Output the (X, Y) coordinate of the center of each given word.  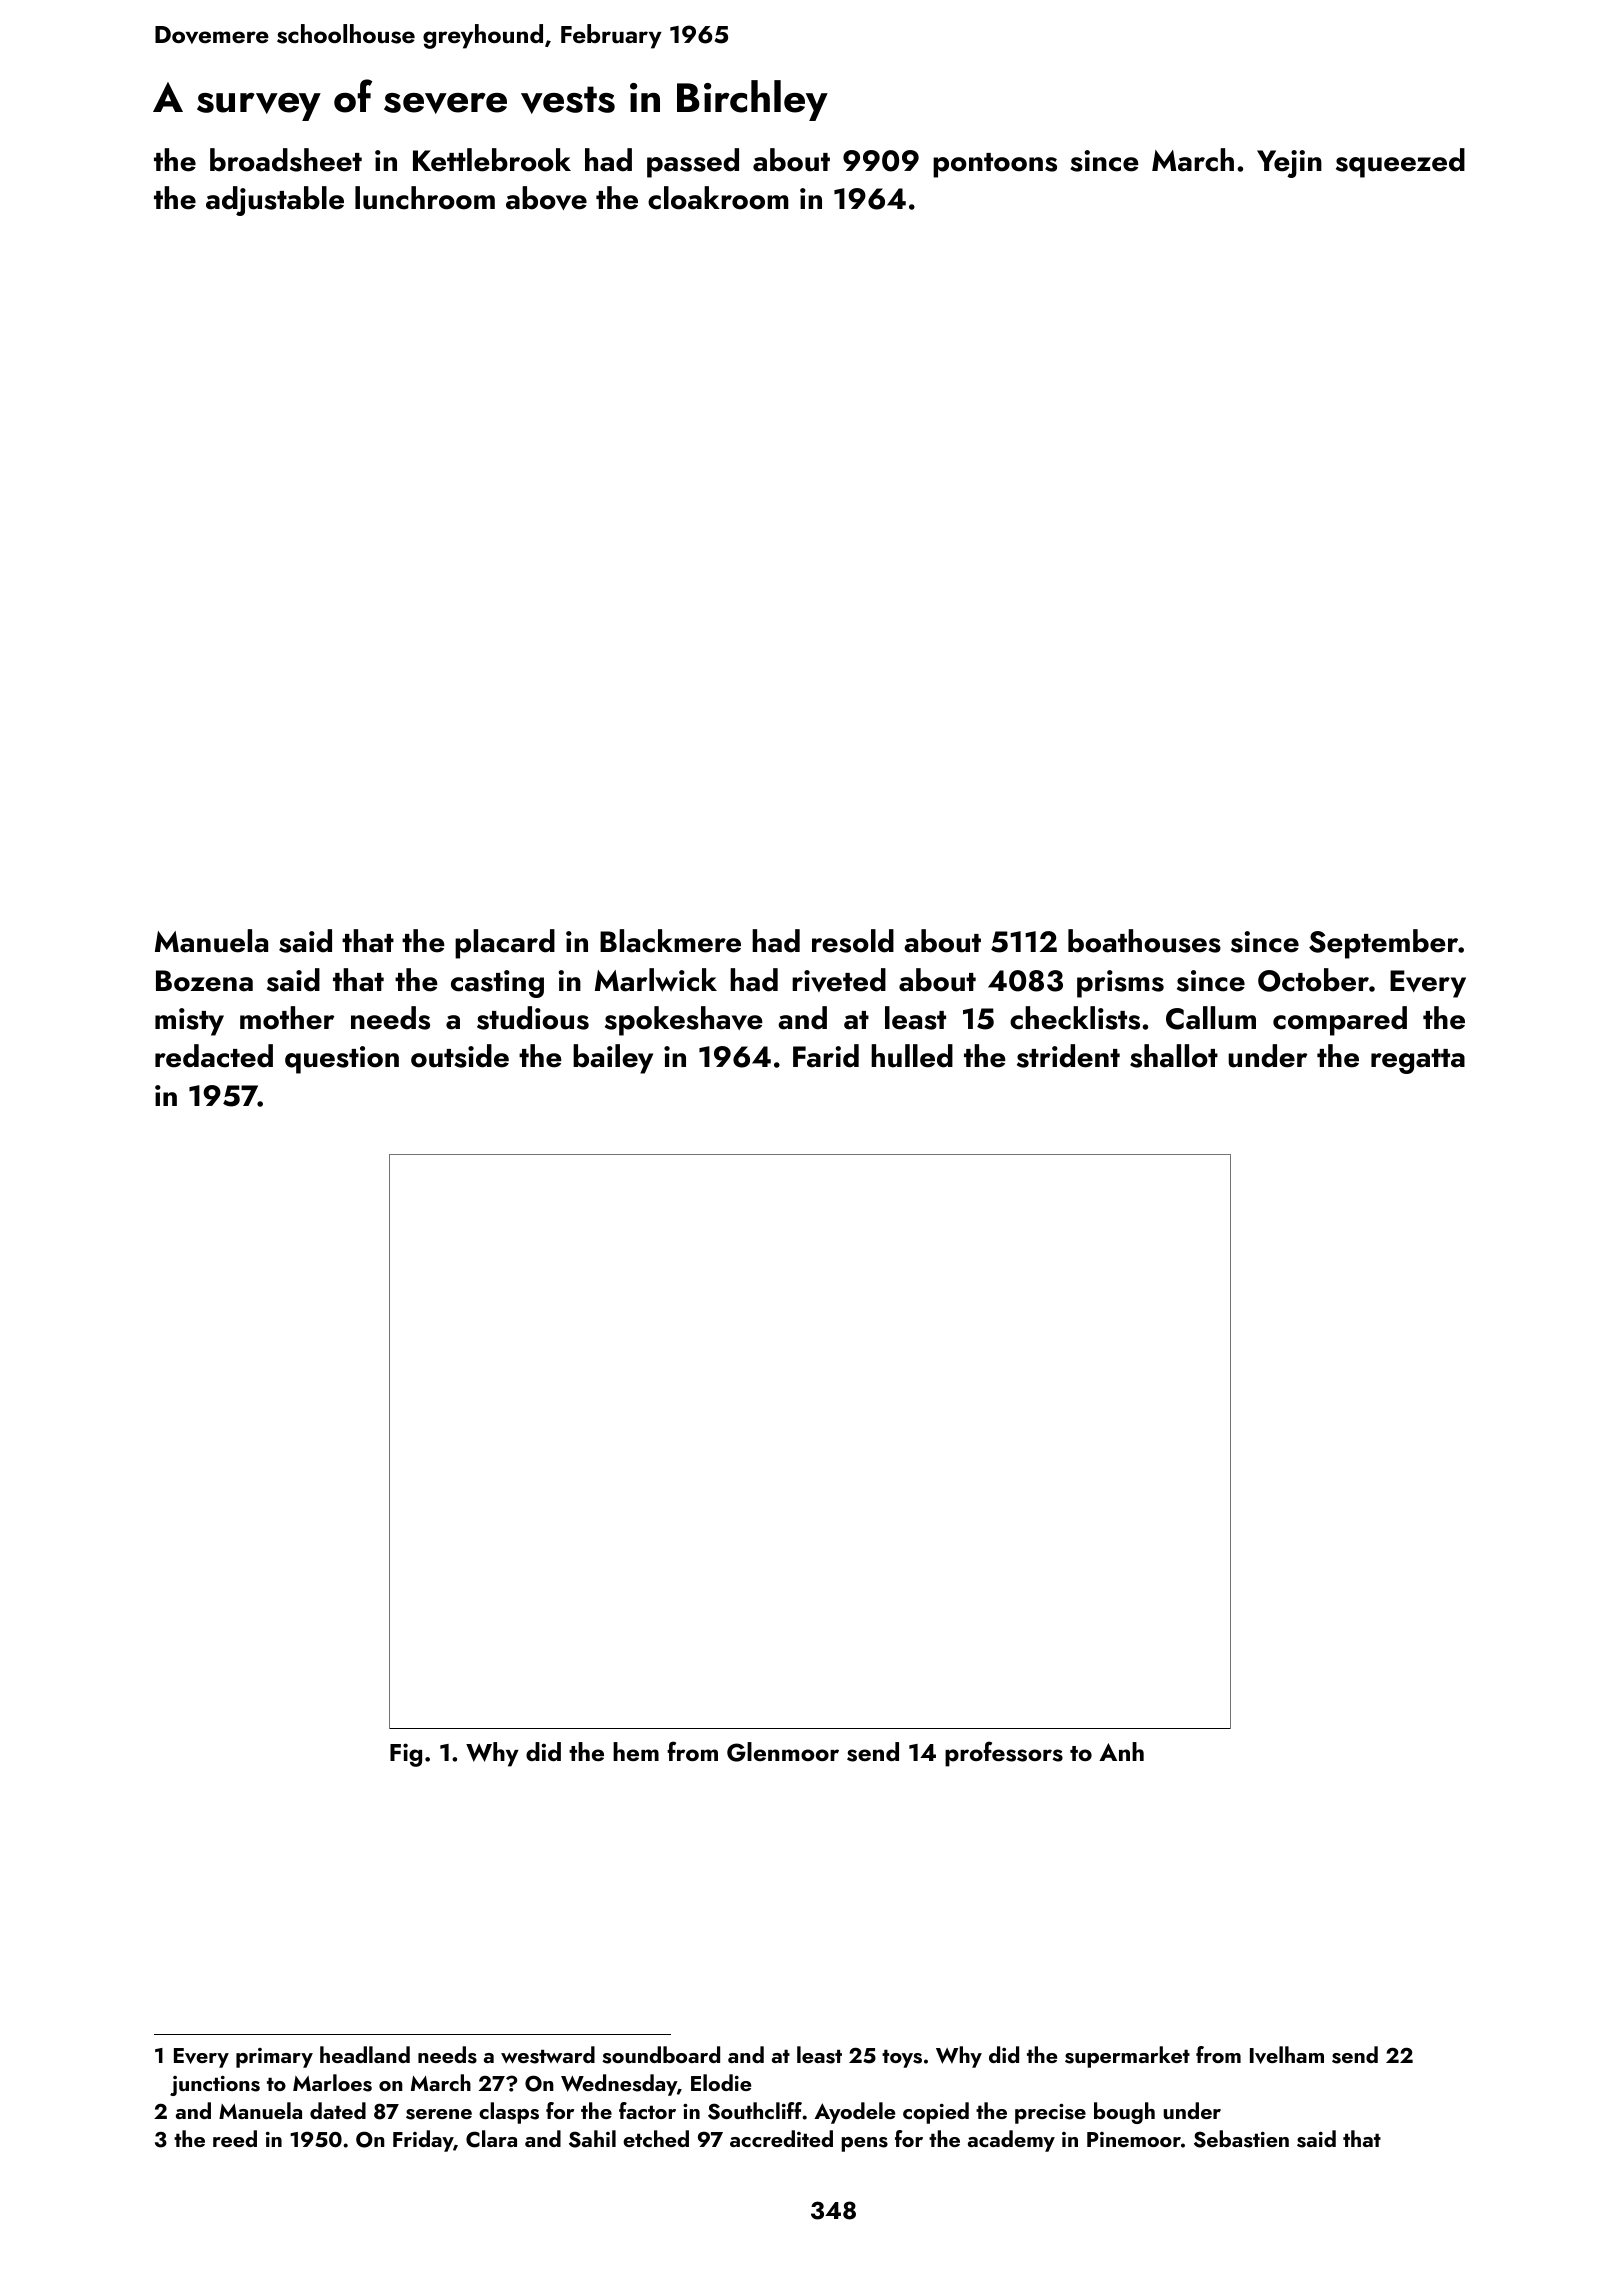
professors (1004, 1754)
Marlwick (656, 980)
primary (274, 2058)
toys (902, 2058)
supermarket (1127, 2057)
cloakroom (718, 198)
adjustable (275, 201)
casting (497, 984)
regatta (1418, 1061)
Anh (1121, 1751)
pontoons (995, 165)
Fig (406, 1755)
